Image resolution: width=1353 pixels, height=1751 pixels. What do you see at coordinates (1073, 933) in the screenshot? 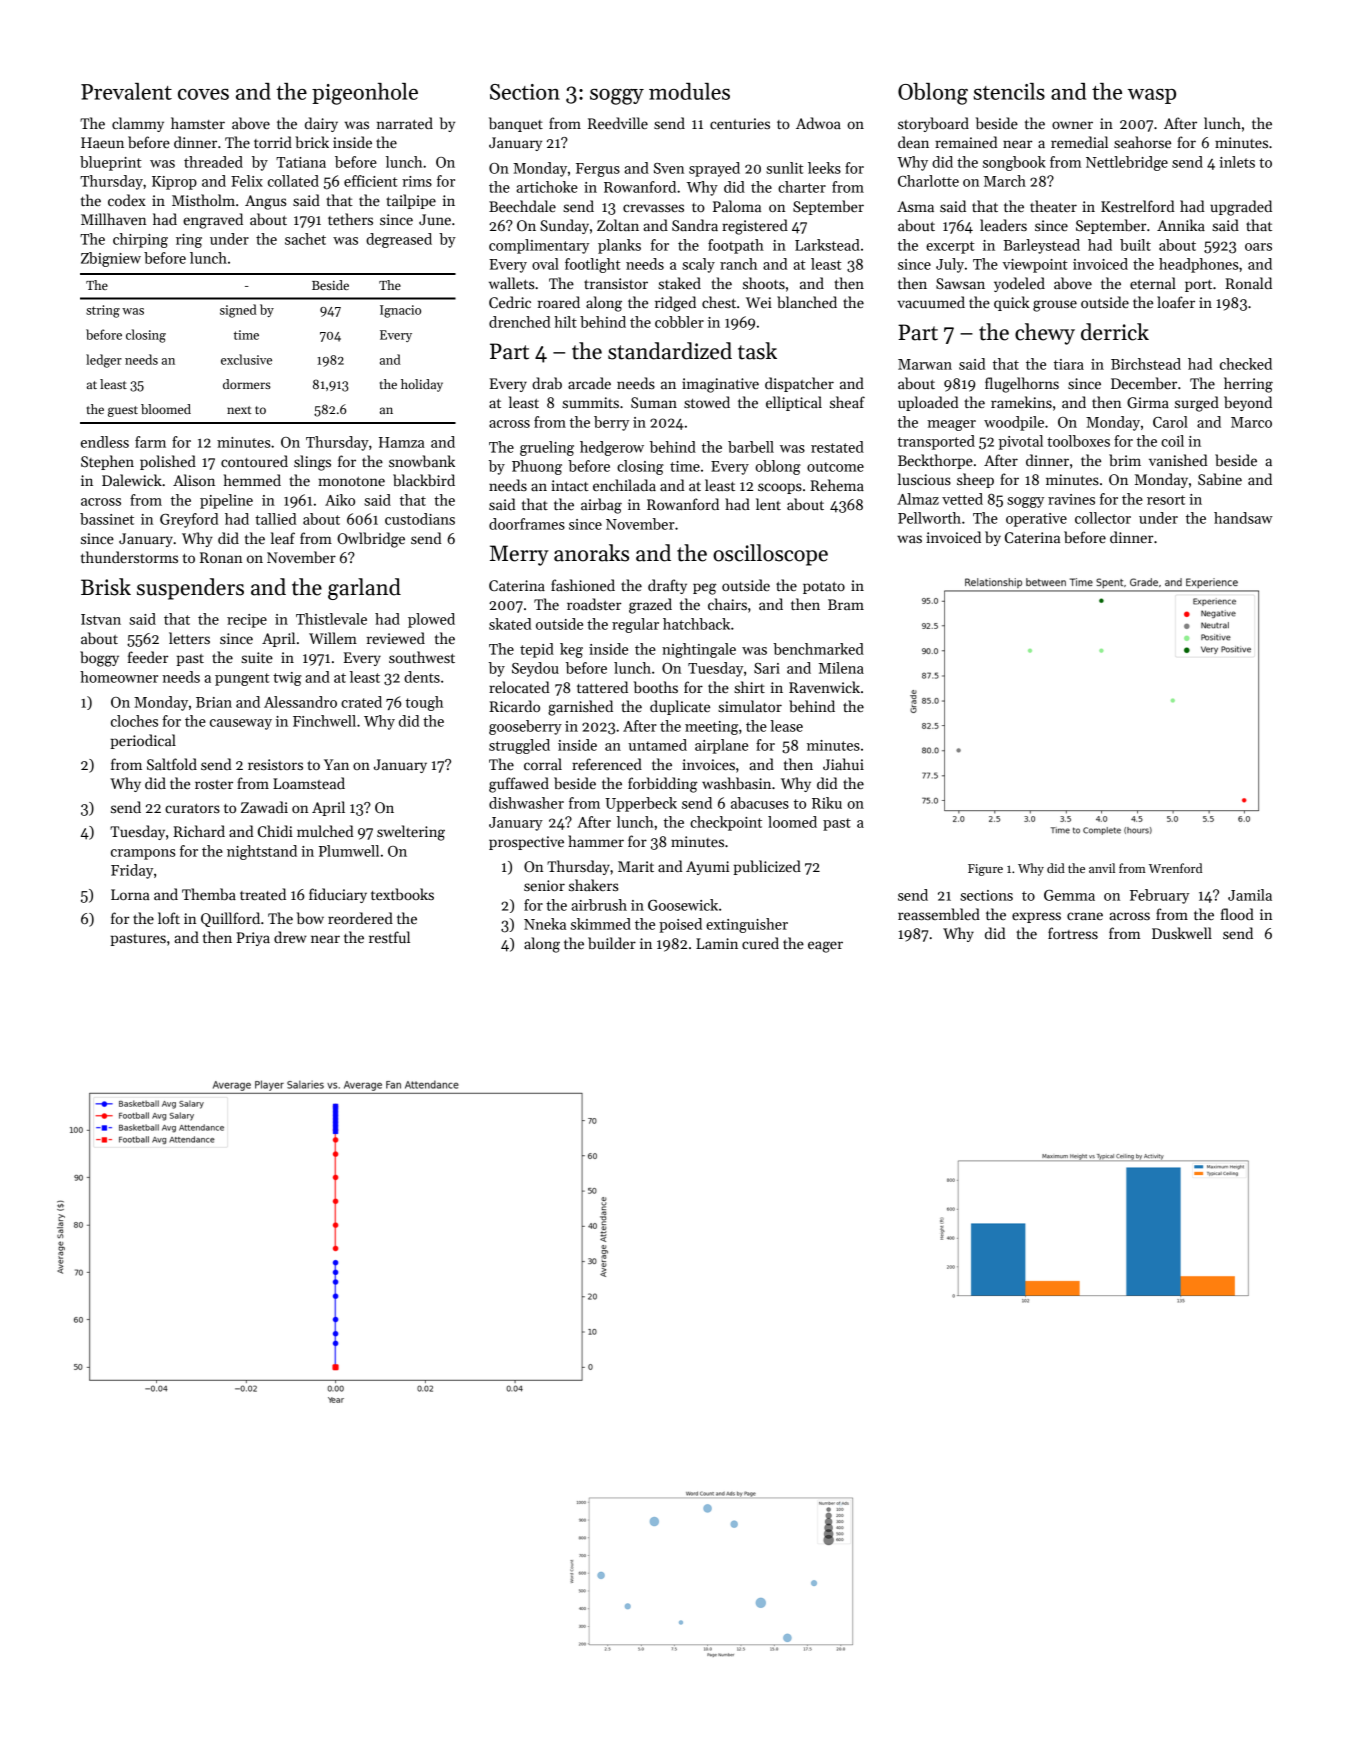
I see `fortress` at bounding box center [1073, 933].
